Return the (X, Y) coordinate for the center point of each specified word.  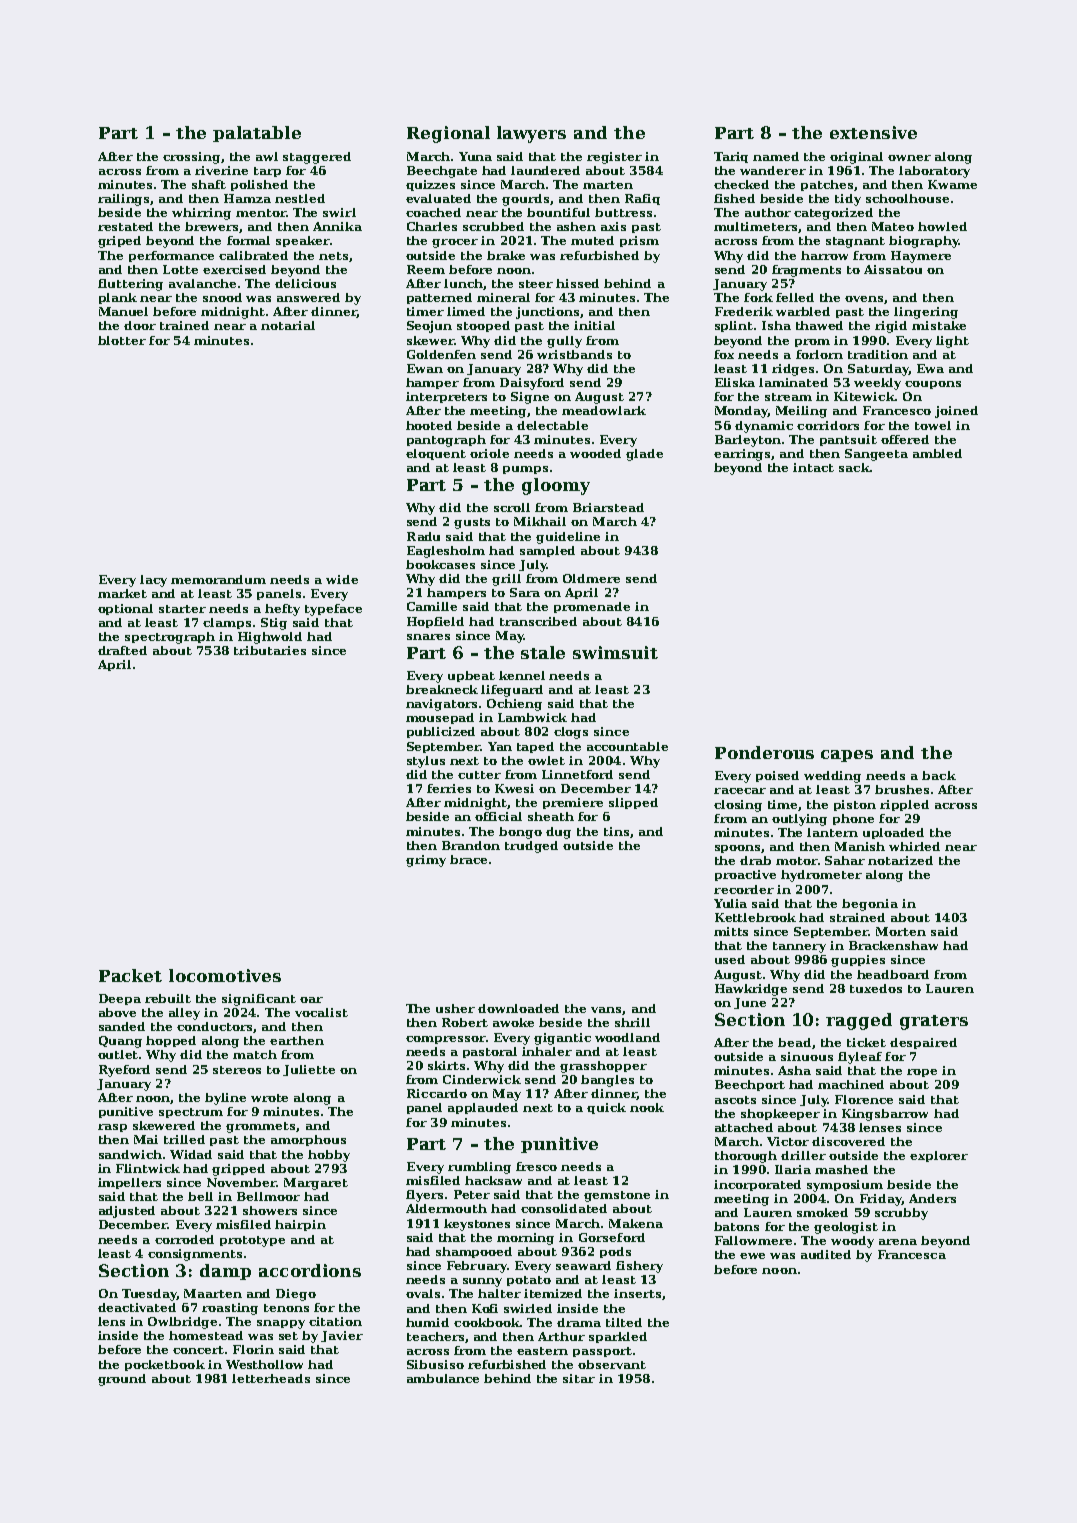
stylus (426, 762)
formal (248, 240)
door (140, 325)
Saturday (878, 370)
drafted (122, 650)
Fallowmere (753, 1240)
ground (122, 1380)
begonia (870, 905)
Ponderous (764, 752)
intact (813, 467)
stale (543, 652)
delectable (552, 425)
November (241, 1182)
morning (525, 1239)
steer (536, 284)
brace (468, 859)
